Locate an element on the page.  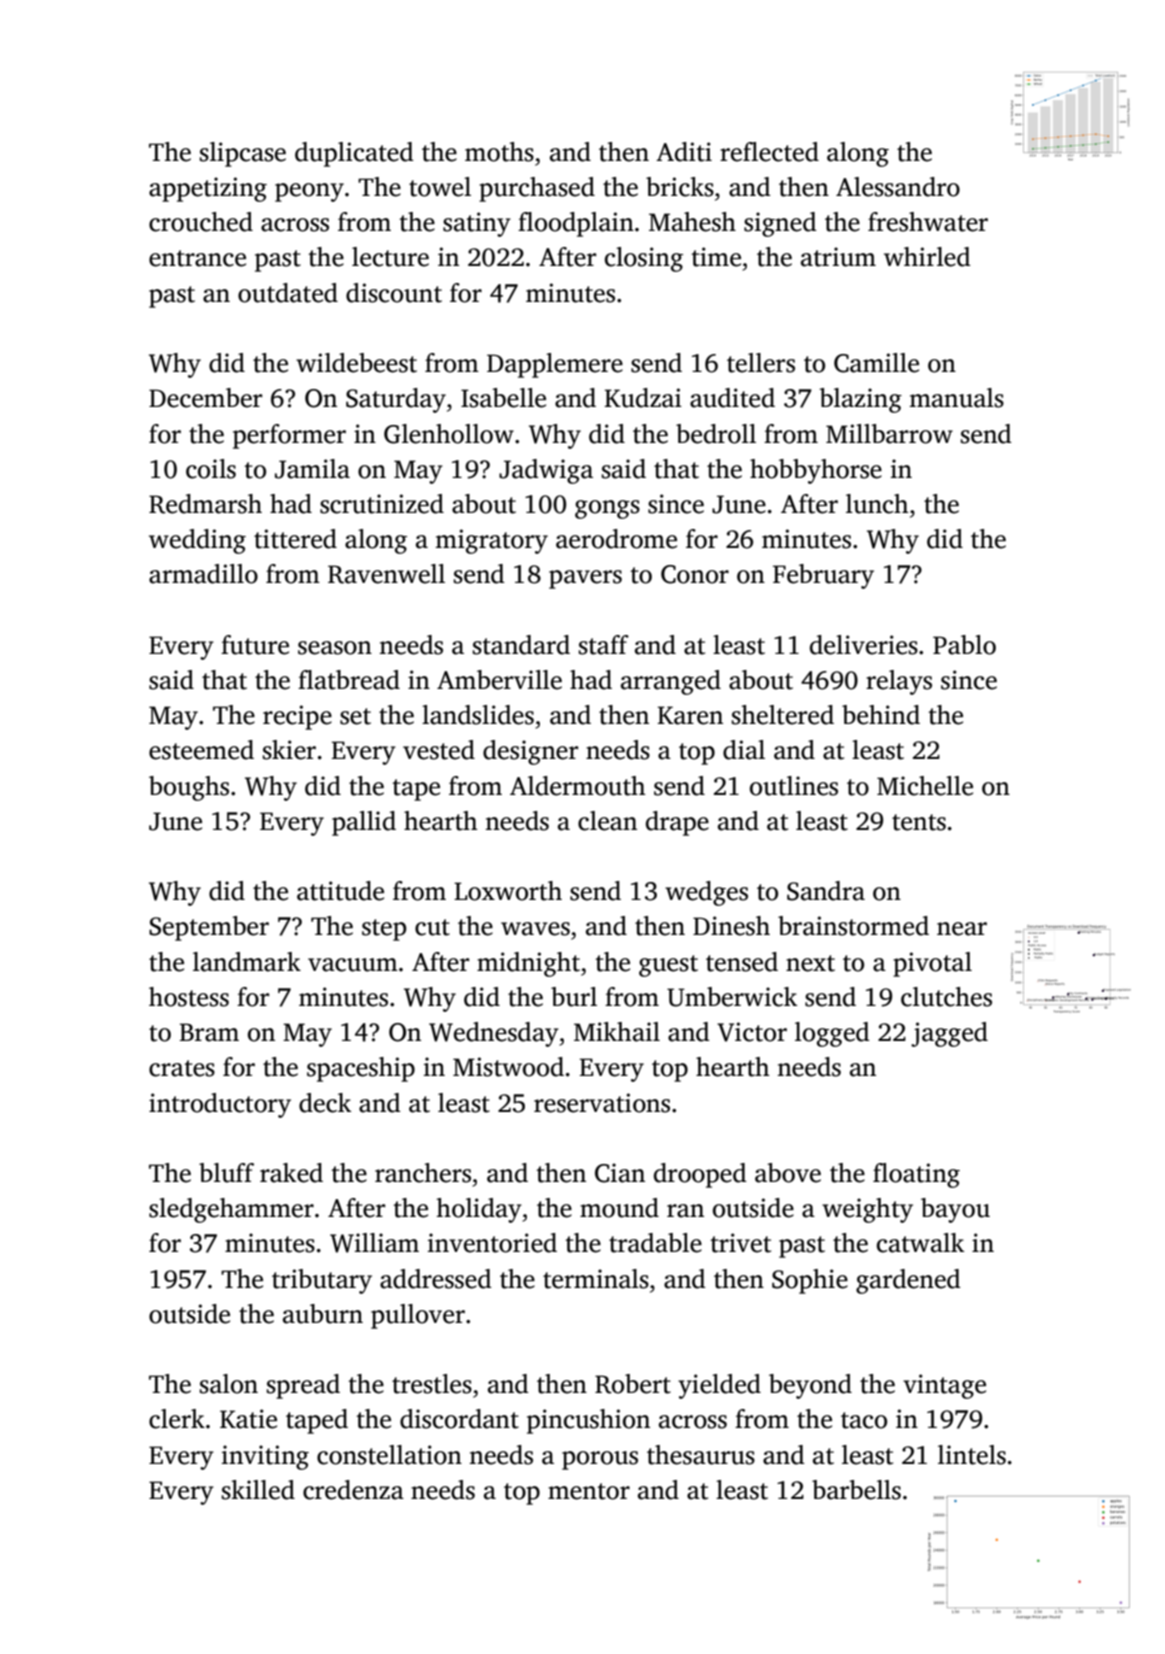
freshwater is located at coordinates (928, 222).
